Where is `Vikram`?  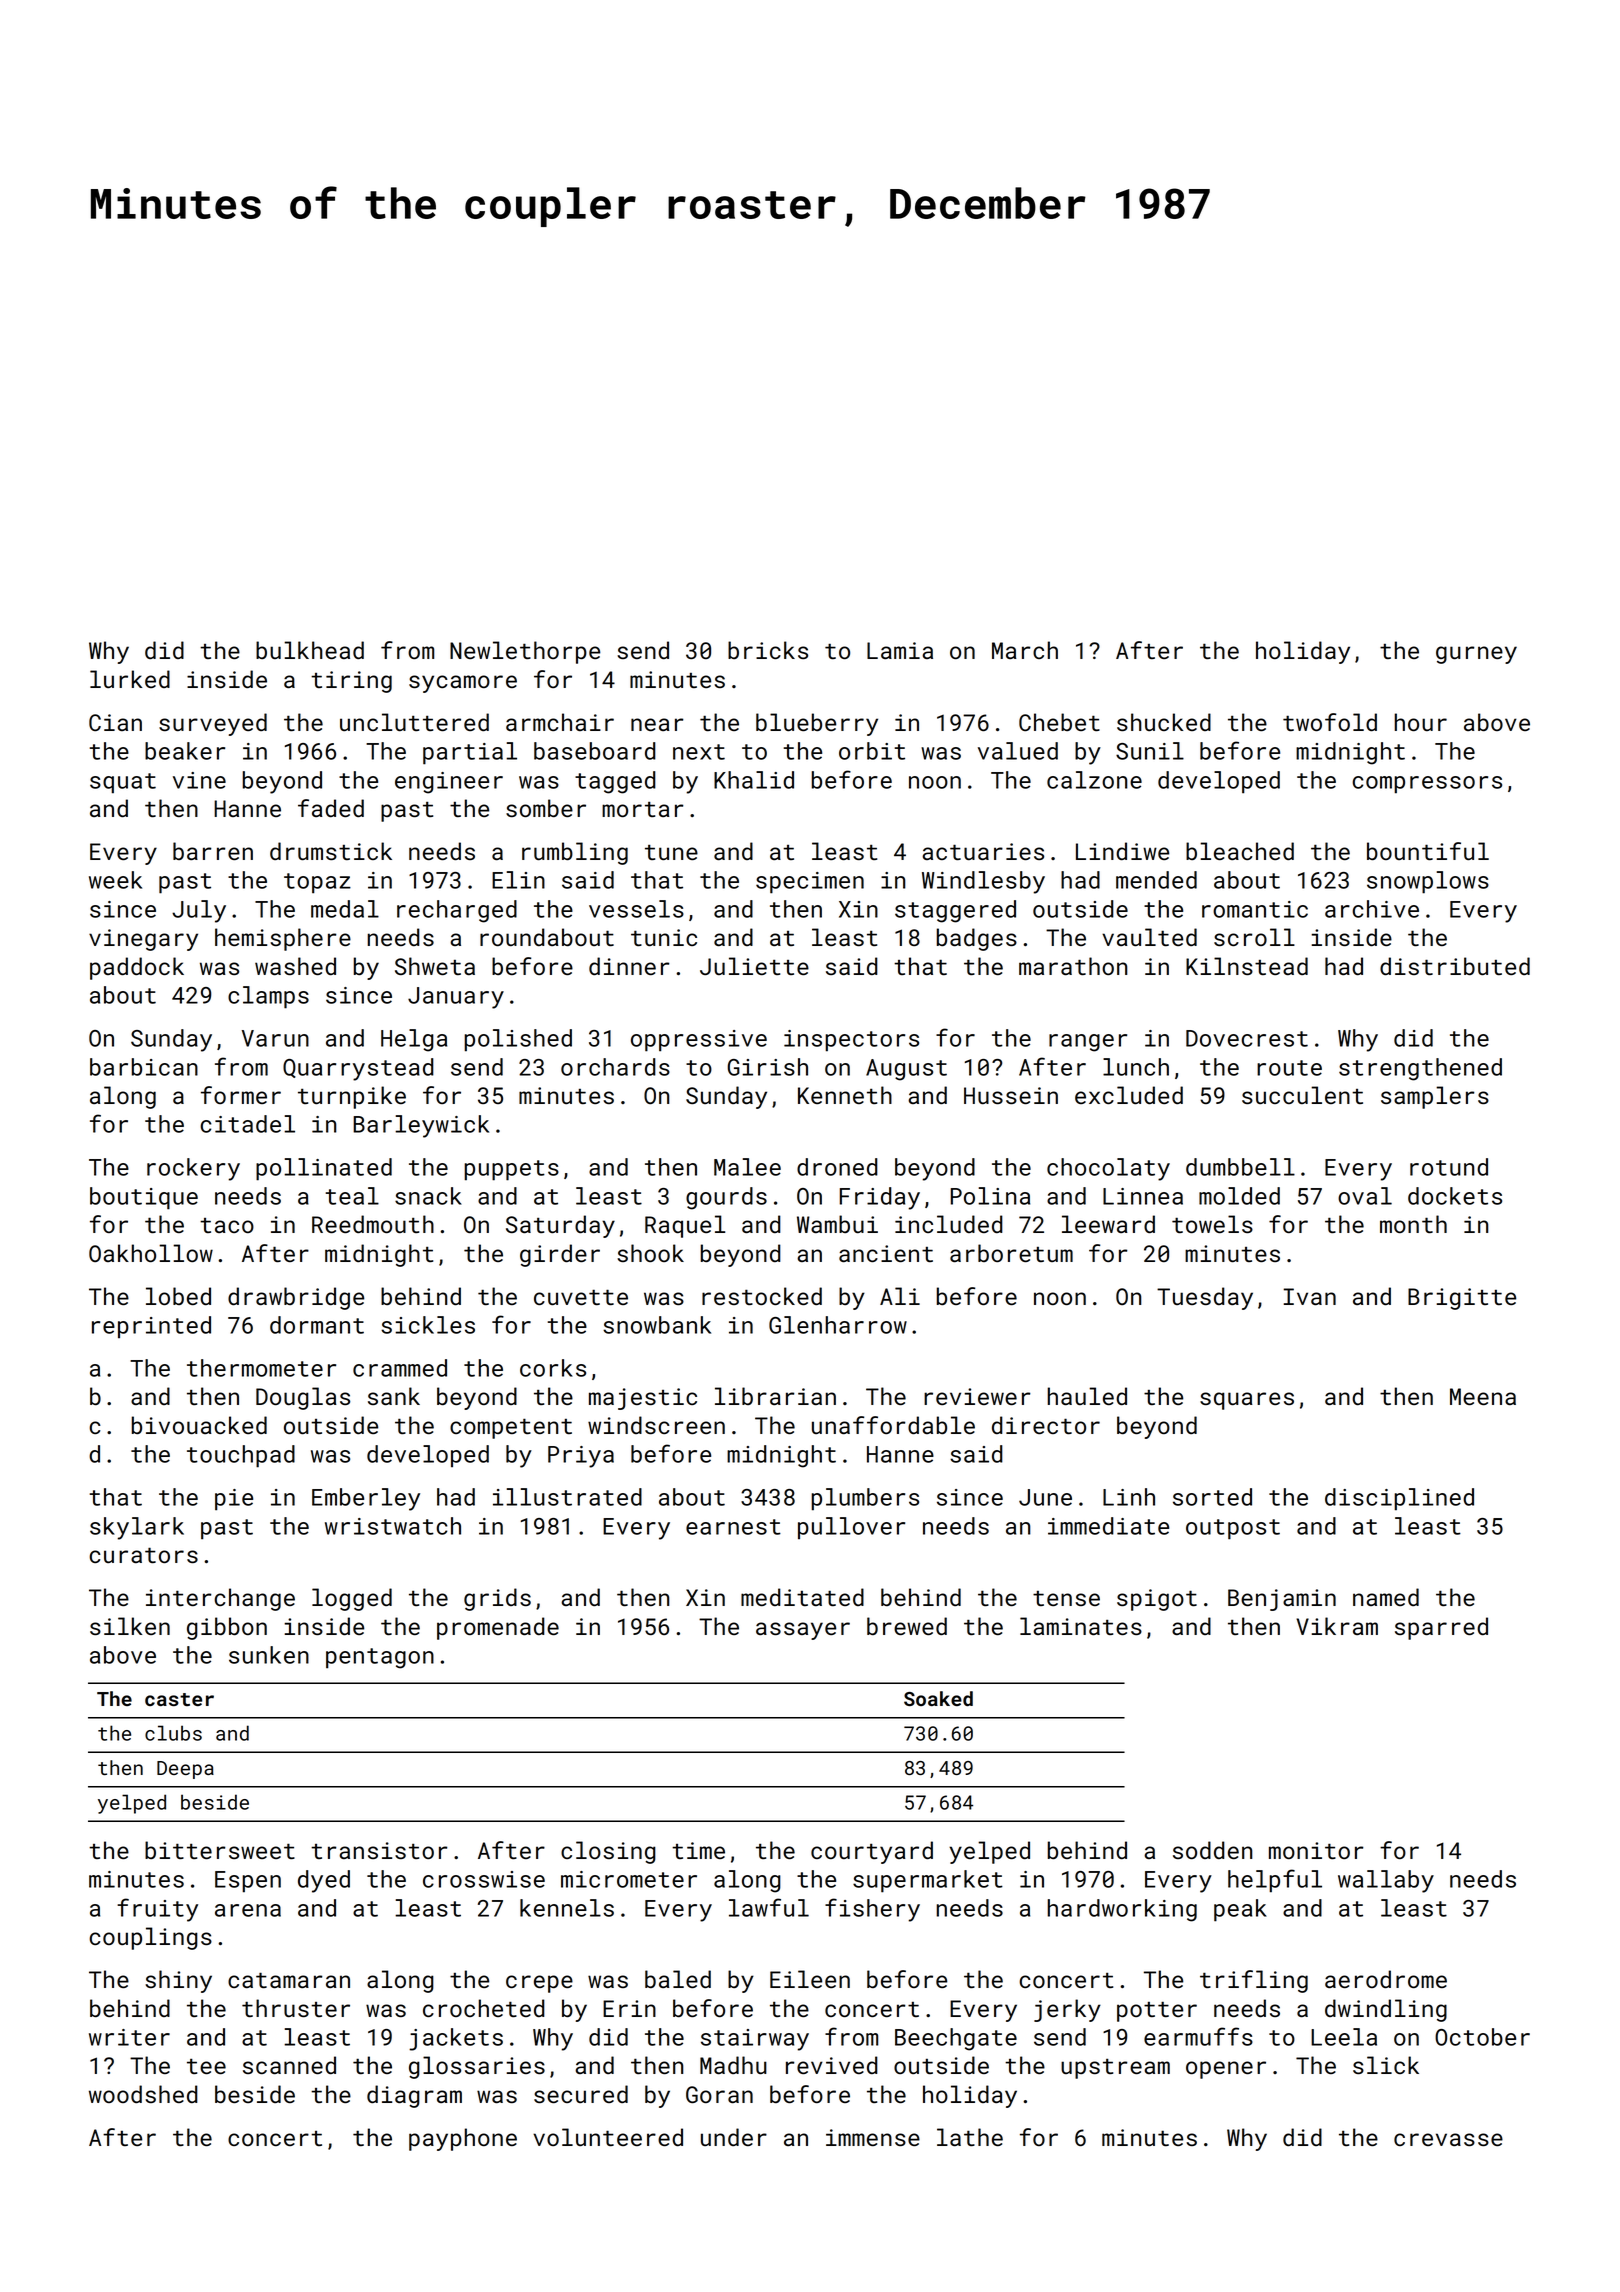 Vikram is located at coordinates (1337, 1626).
